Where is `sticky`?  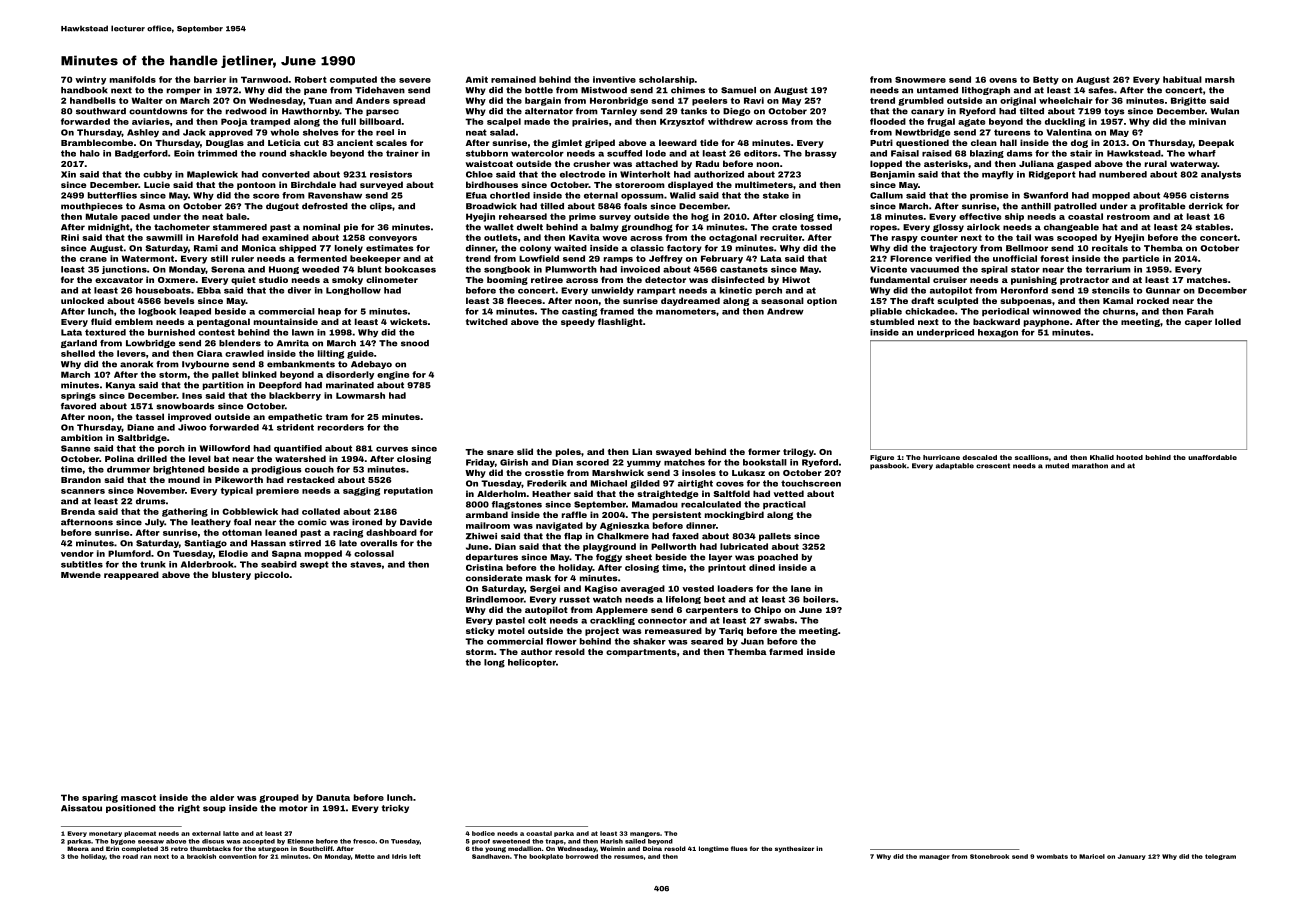 sticky is located at coordinates (480, 631).
